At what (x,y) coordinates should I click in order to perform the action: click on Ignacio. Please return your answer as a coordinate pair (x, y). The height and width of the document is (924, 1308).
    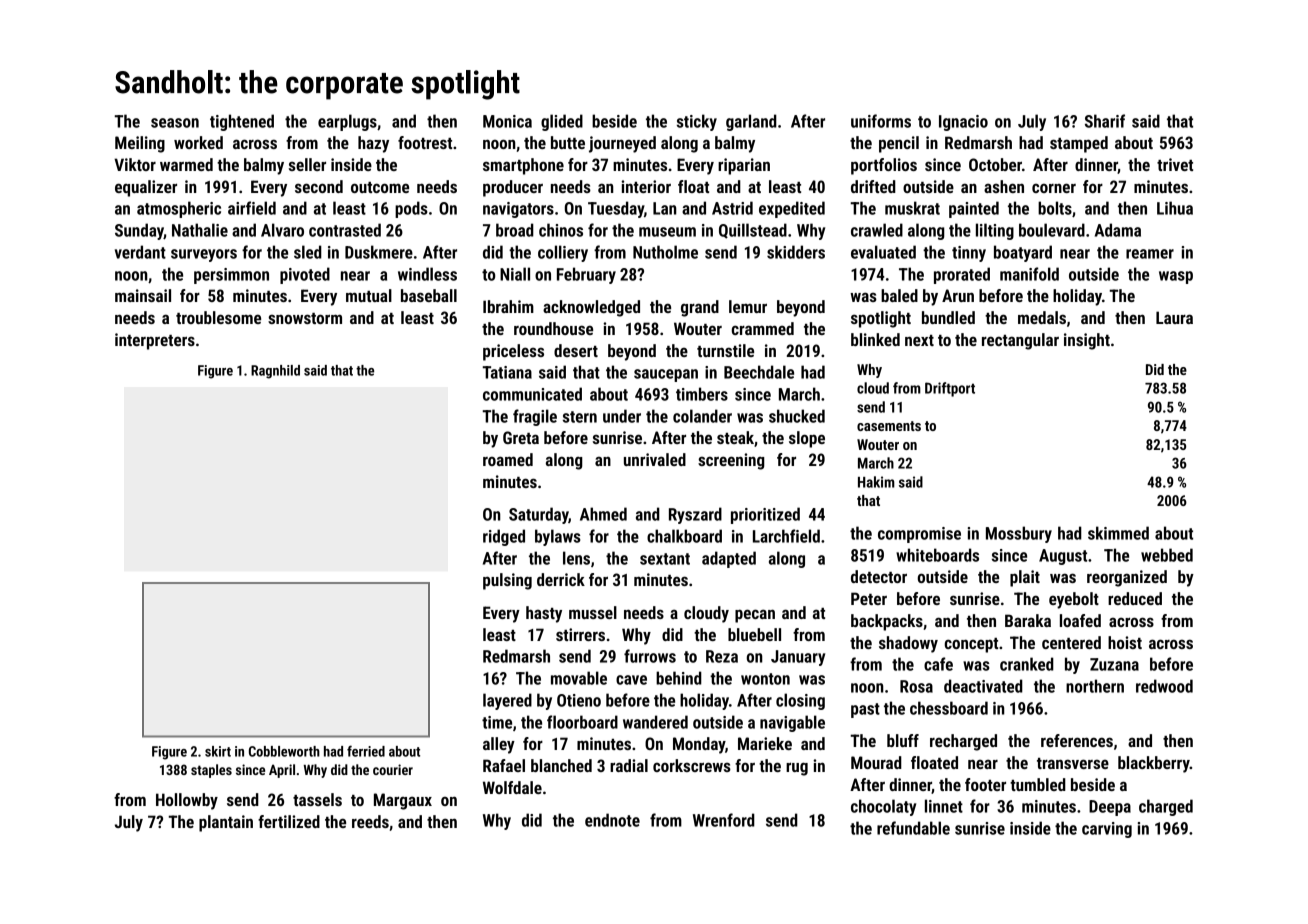
    Looking at the image, I should click on (963, 123).
